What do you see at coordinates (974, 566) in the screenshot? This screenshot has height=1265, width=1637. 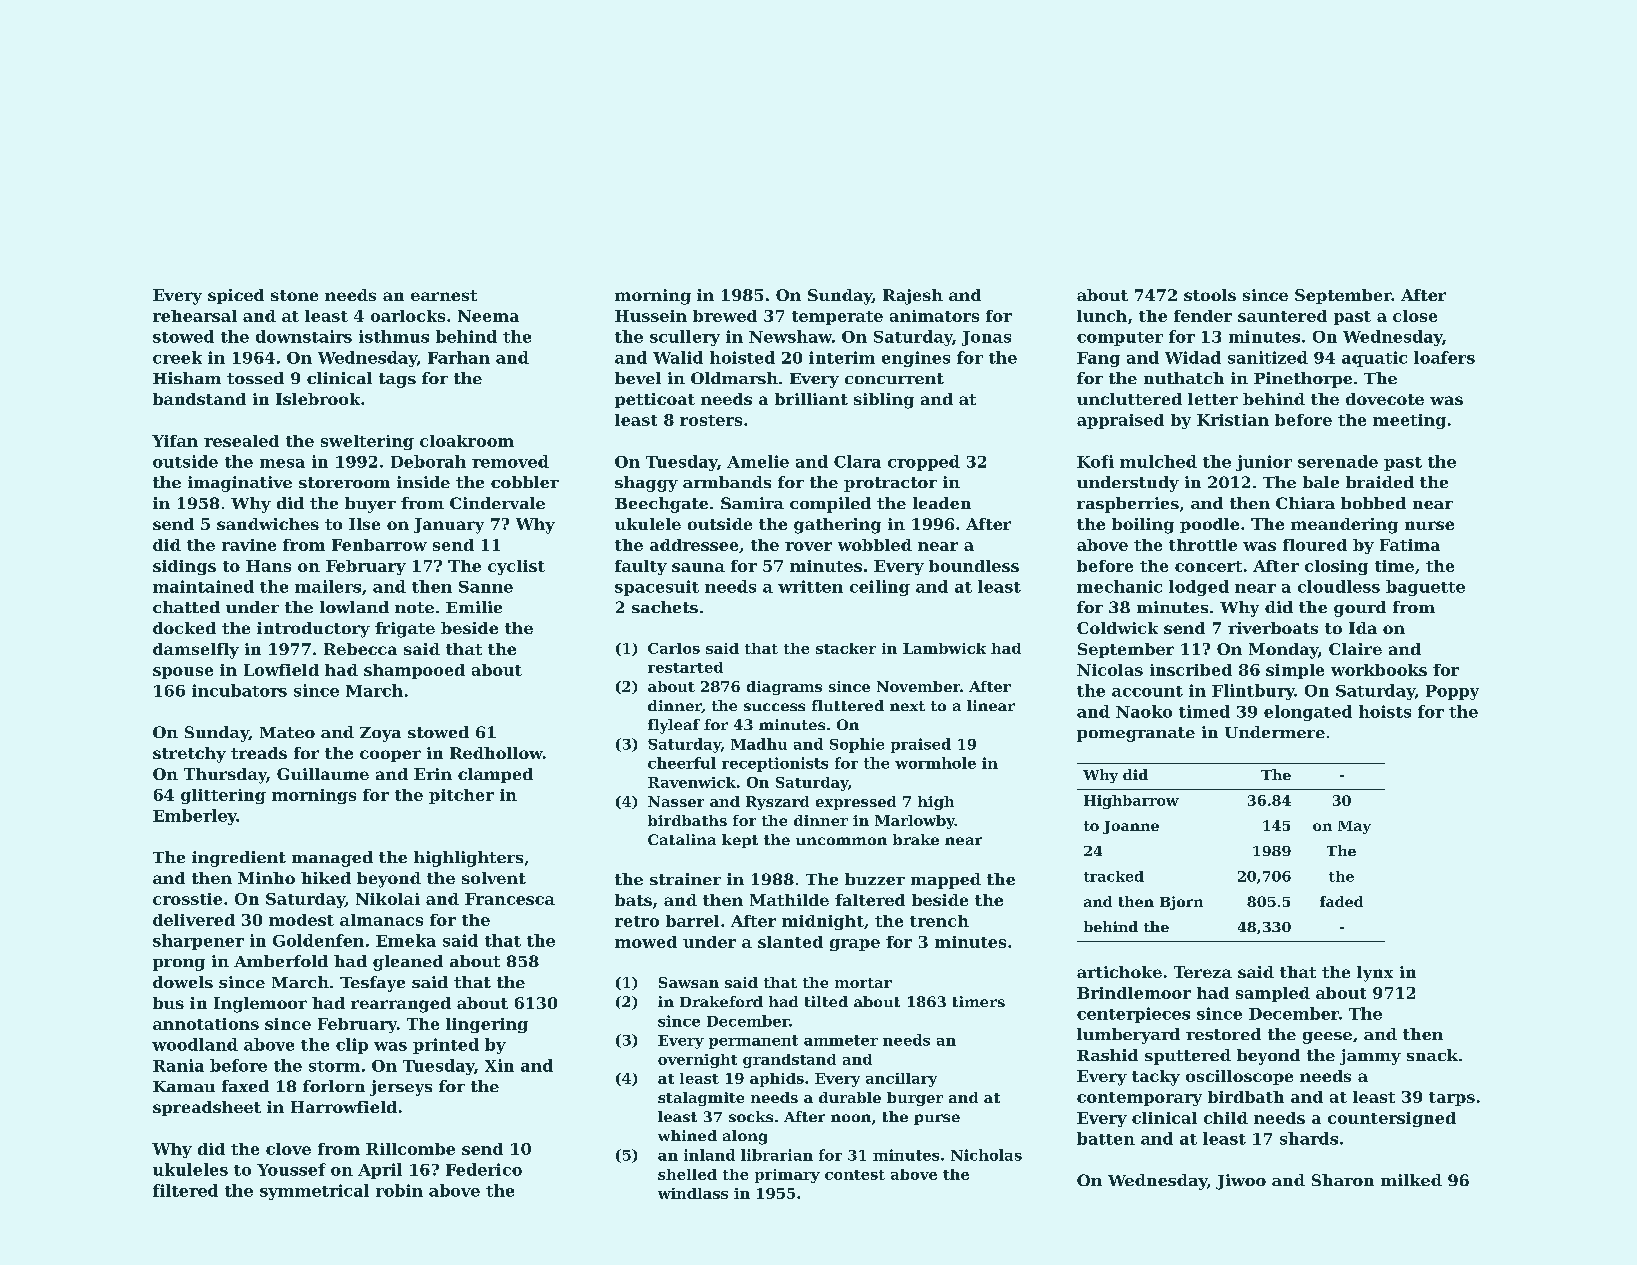 I see `boundless` at bounding box center [974, 566].
